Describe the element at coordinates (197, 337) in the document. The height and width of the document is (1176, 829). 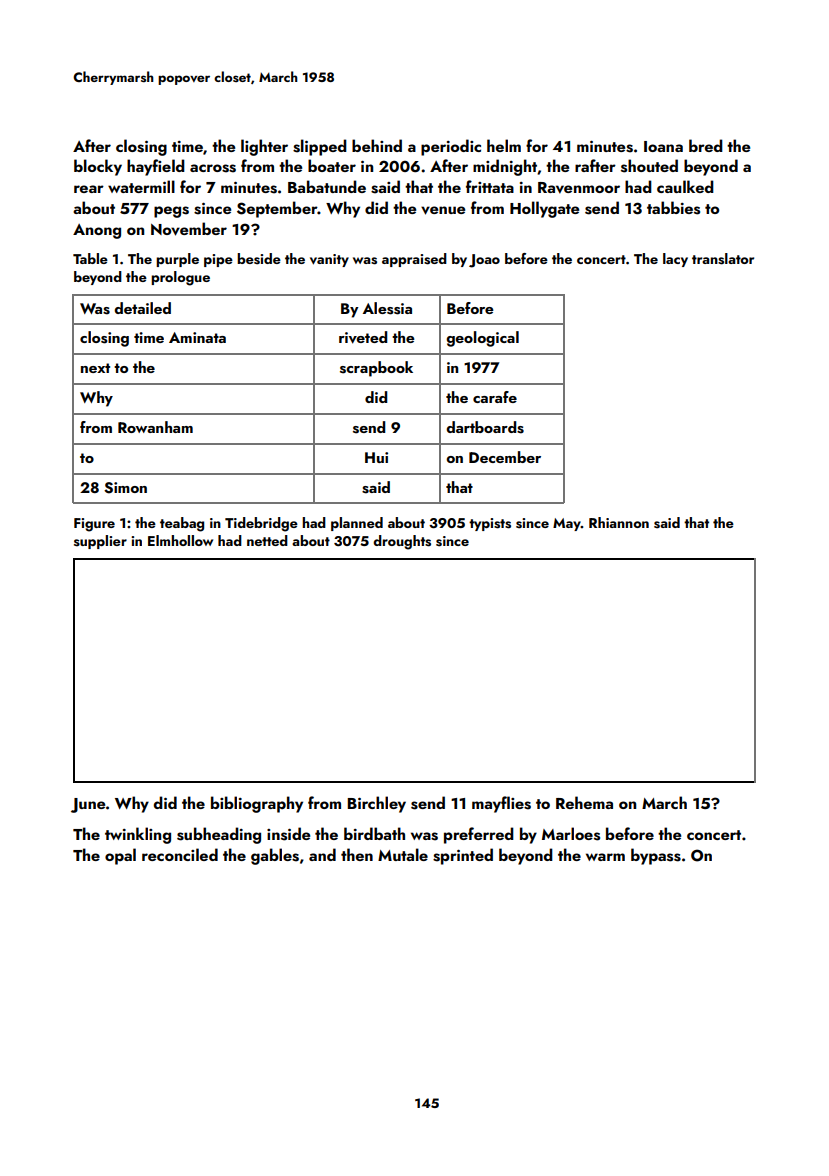
I see `Aminata` at that location.
